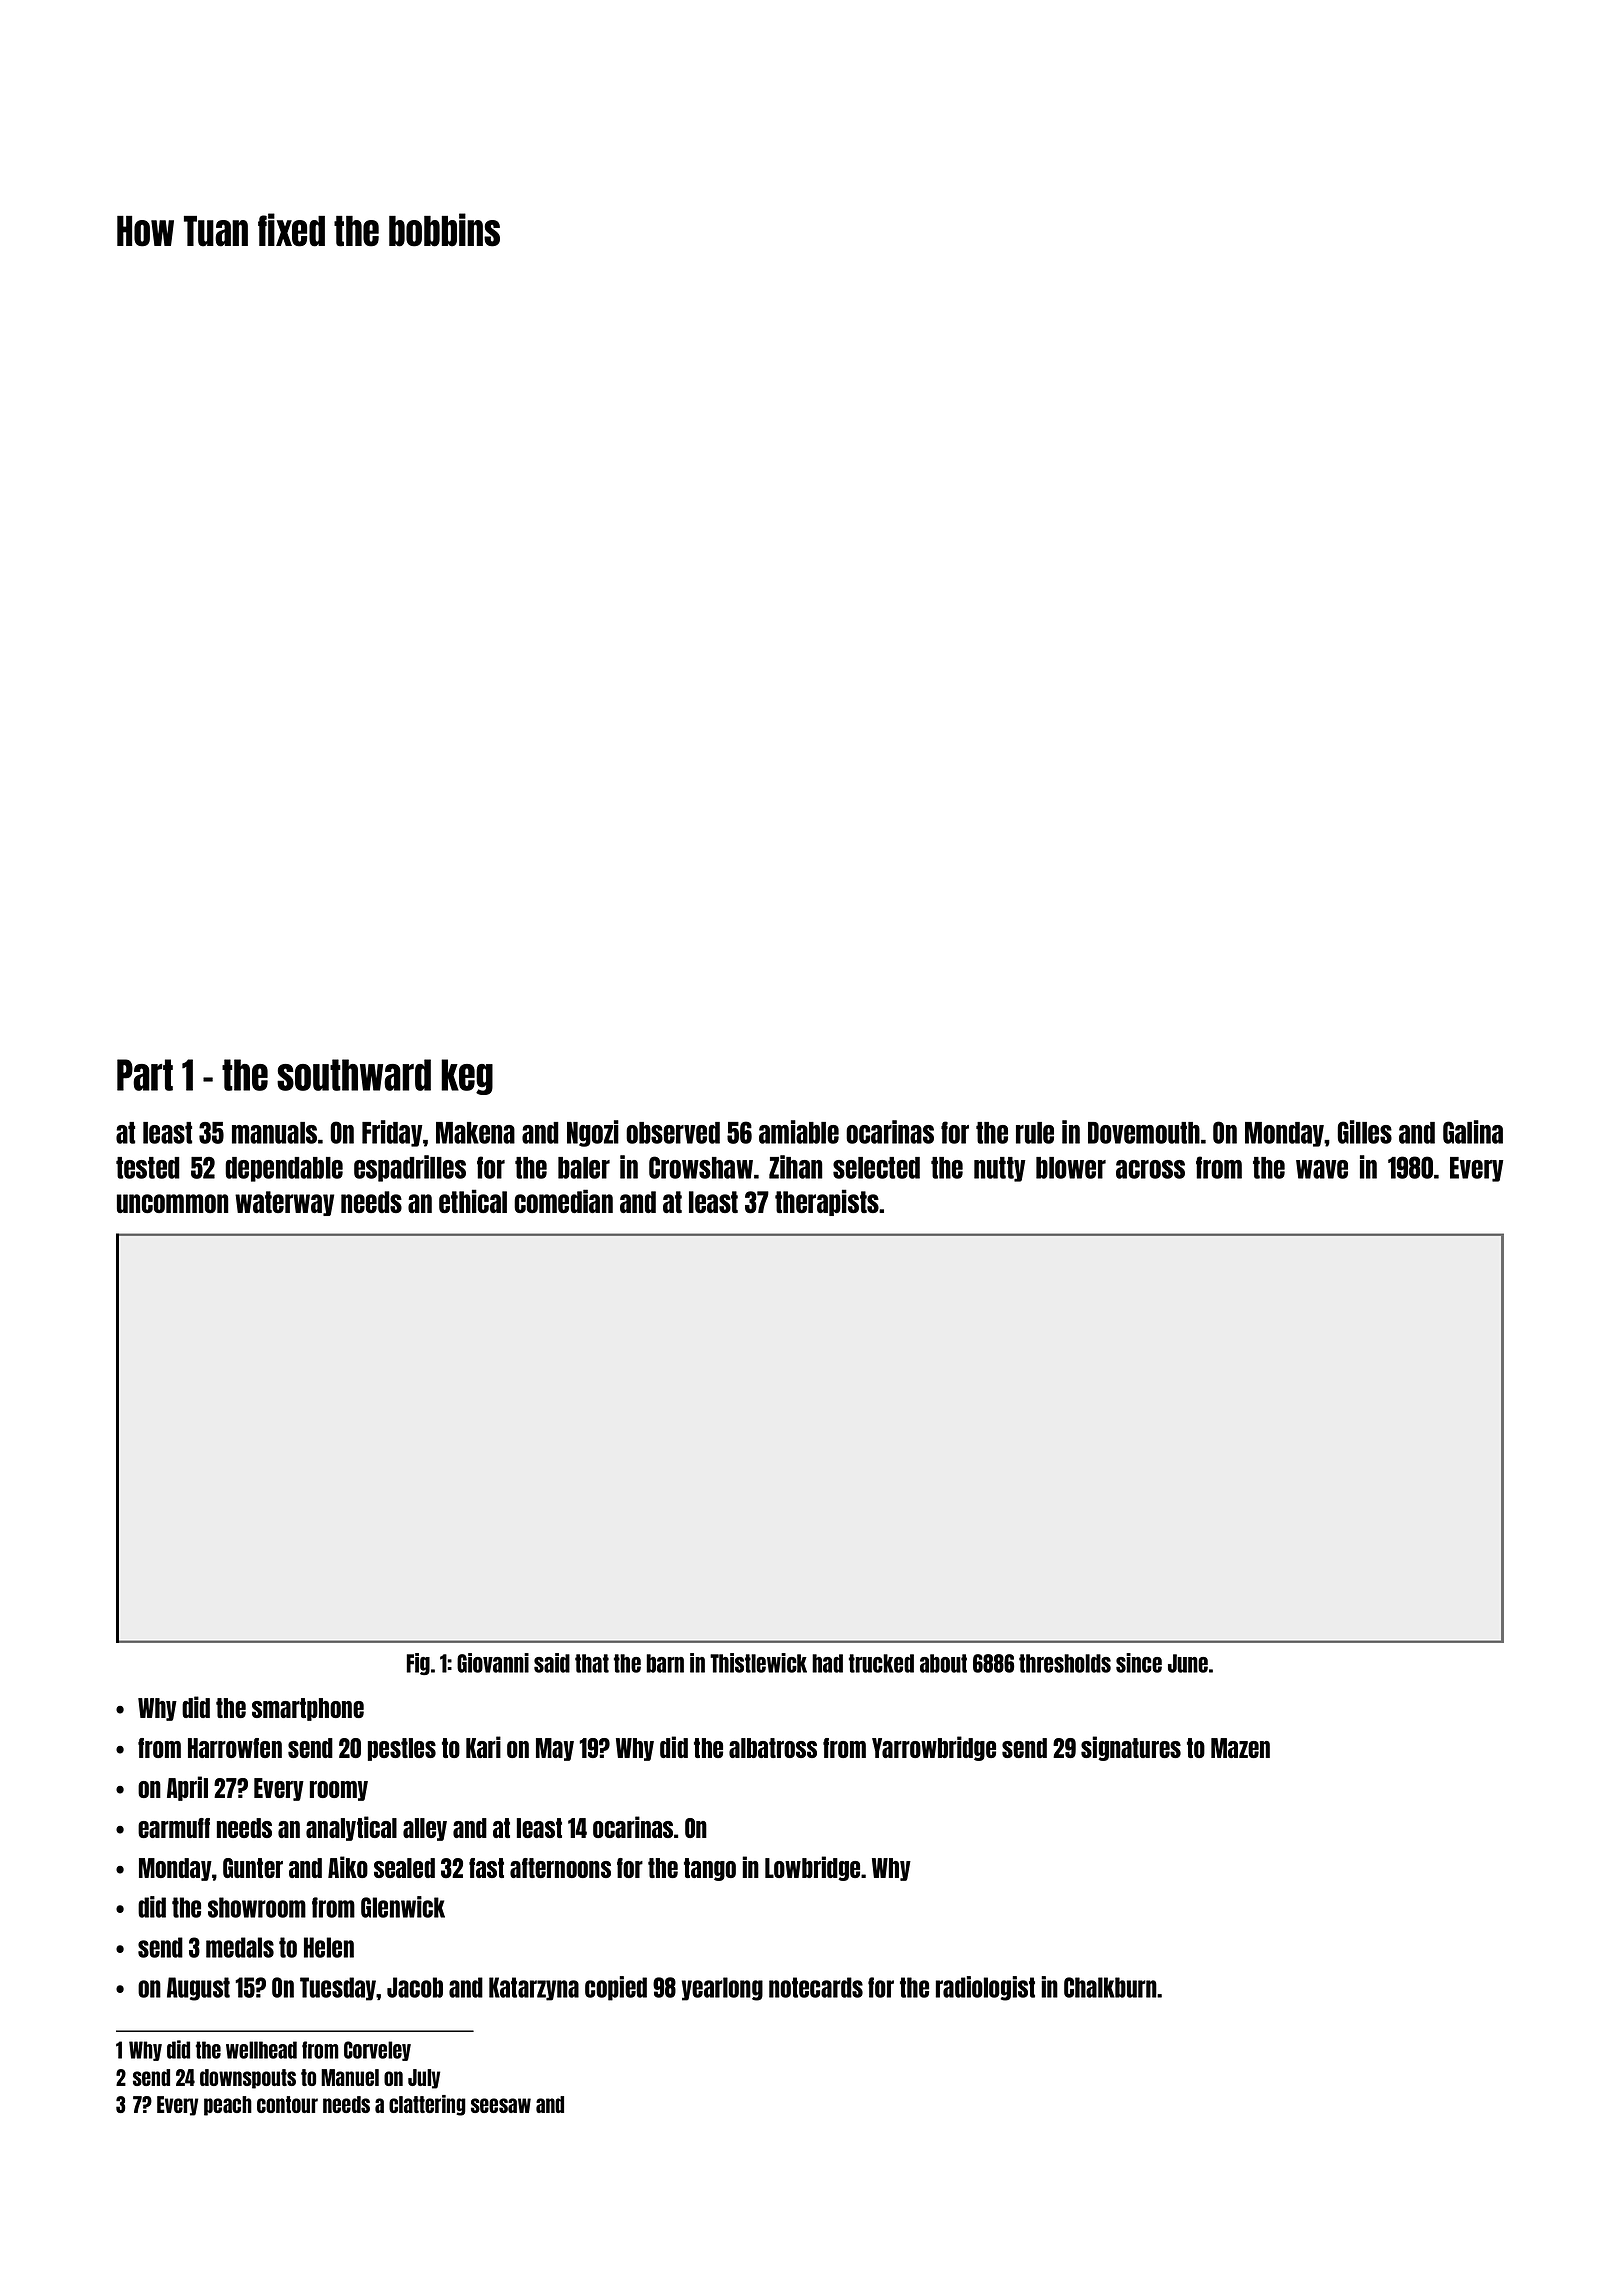 Image resolution: width=1620 pixels, height=2292 pixels. Describe the element at coordinates (934, 1748) in the screenshot. I see `Yarrowbridge` at that location.
